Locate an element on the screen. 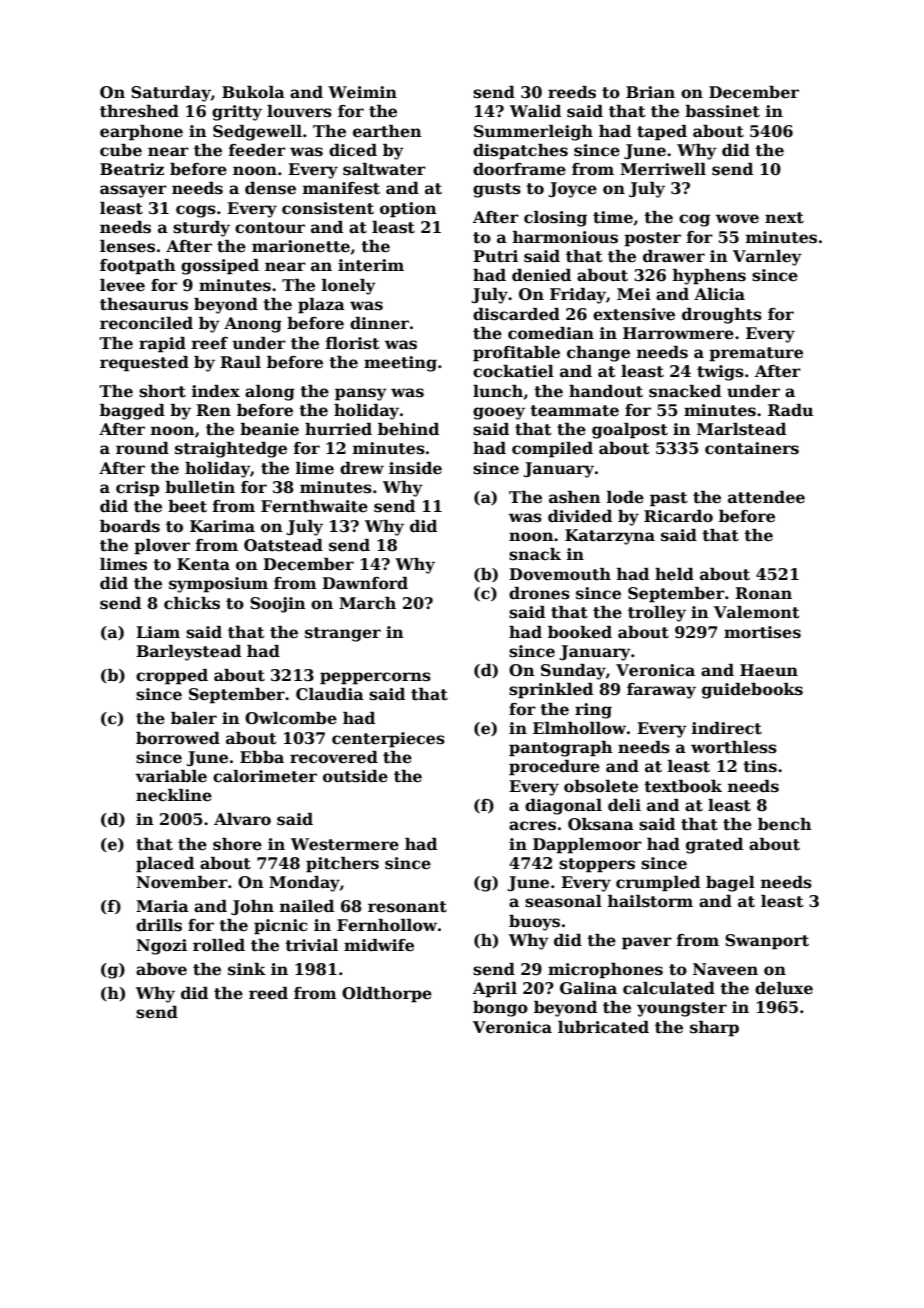 Image resolution: width=924 pixels, height=1308 pixels. lode is located at coordinates (625, 497).
